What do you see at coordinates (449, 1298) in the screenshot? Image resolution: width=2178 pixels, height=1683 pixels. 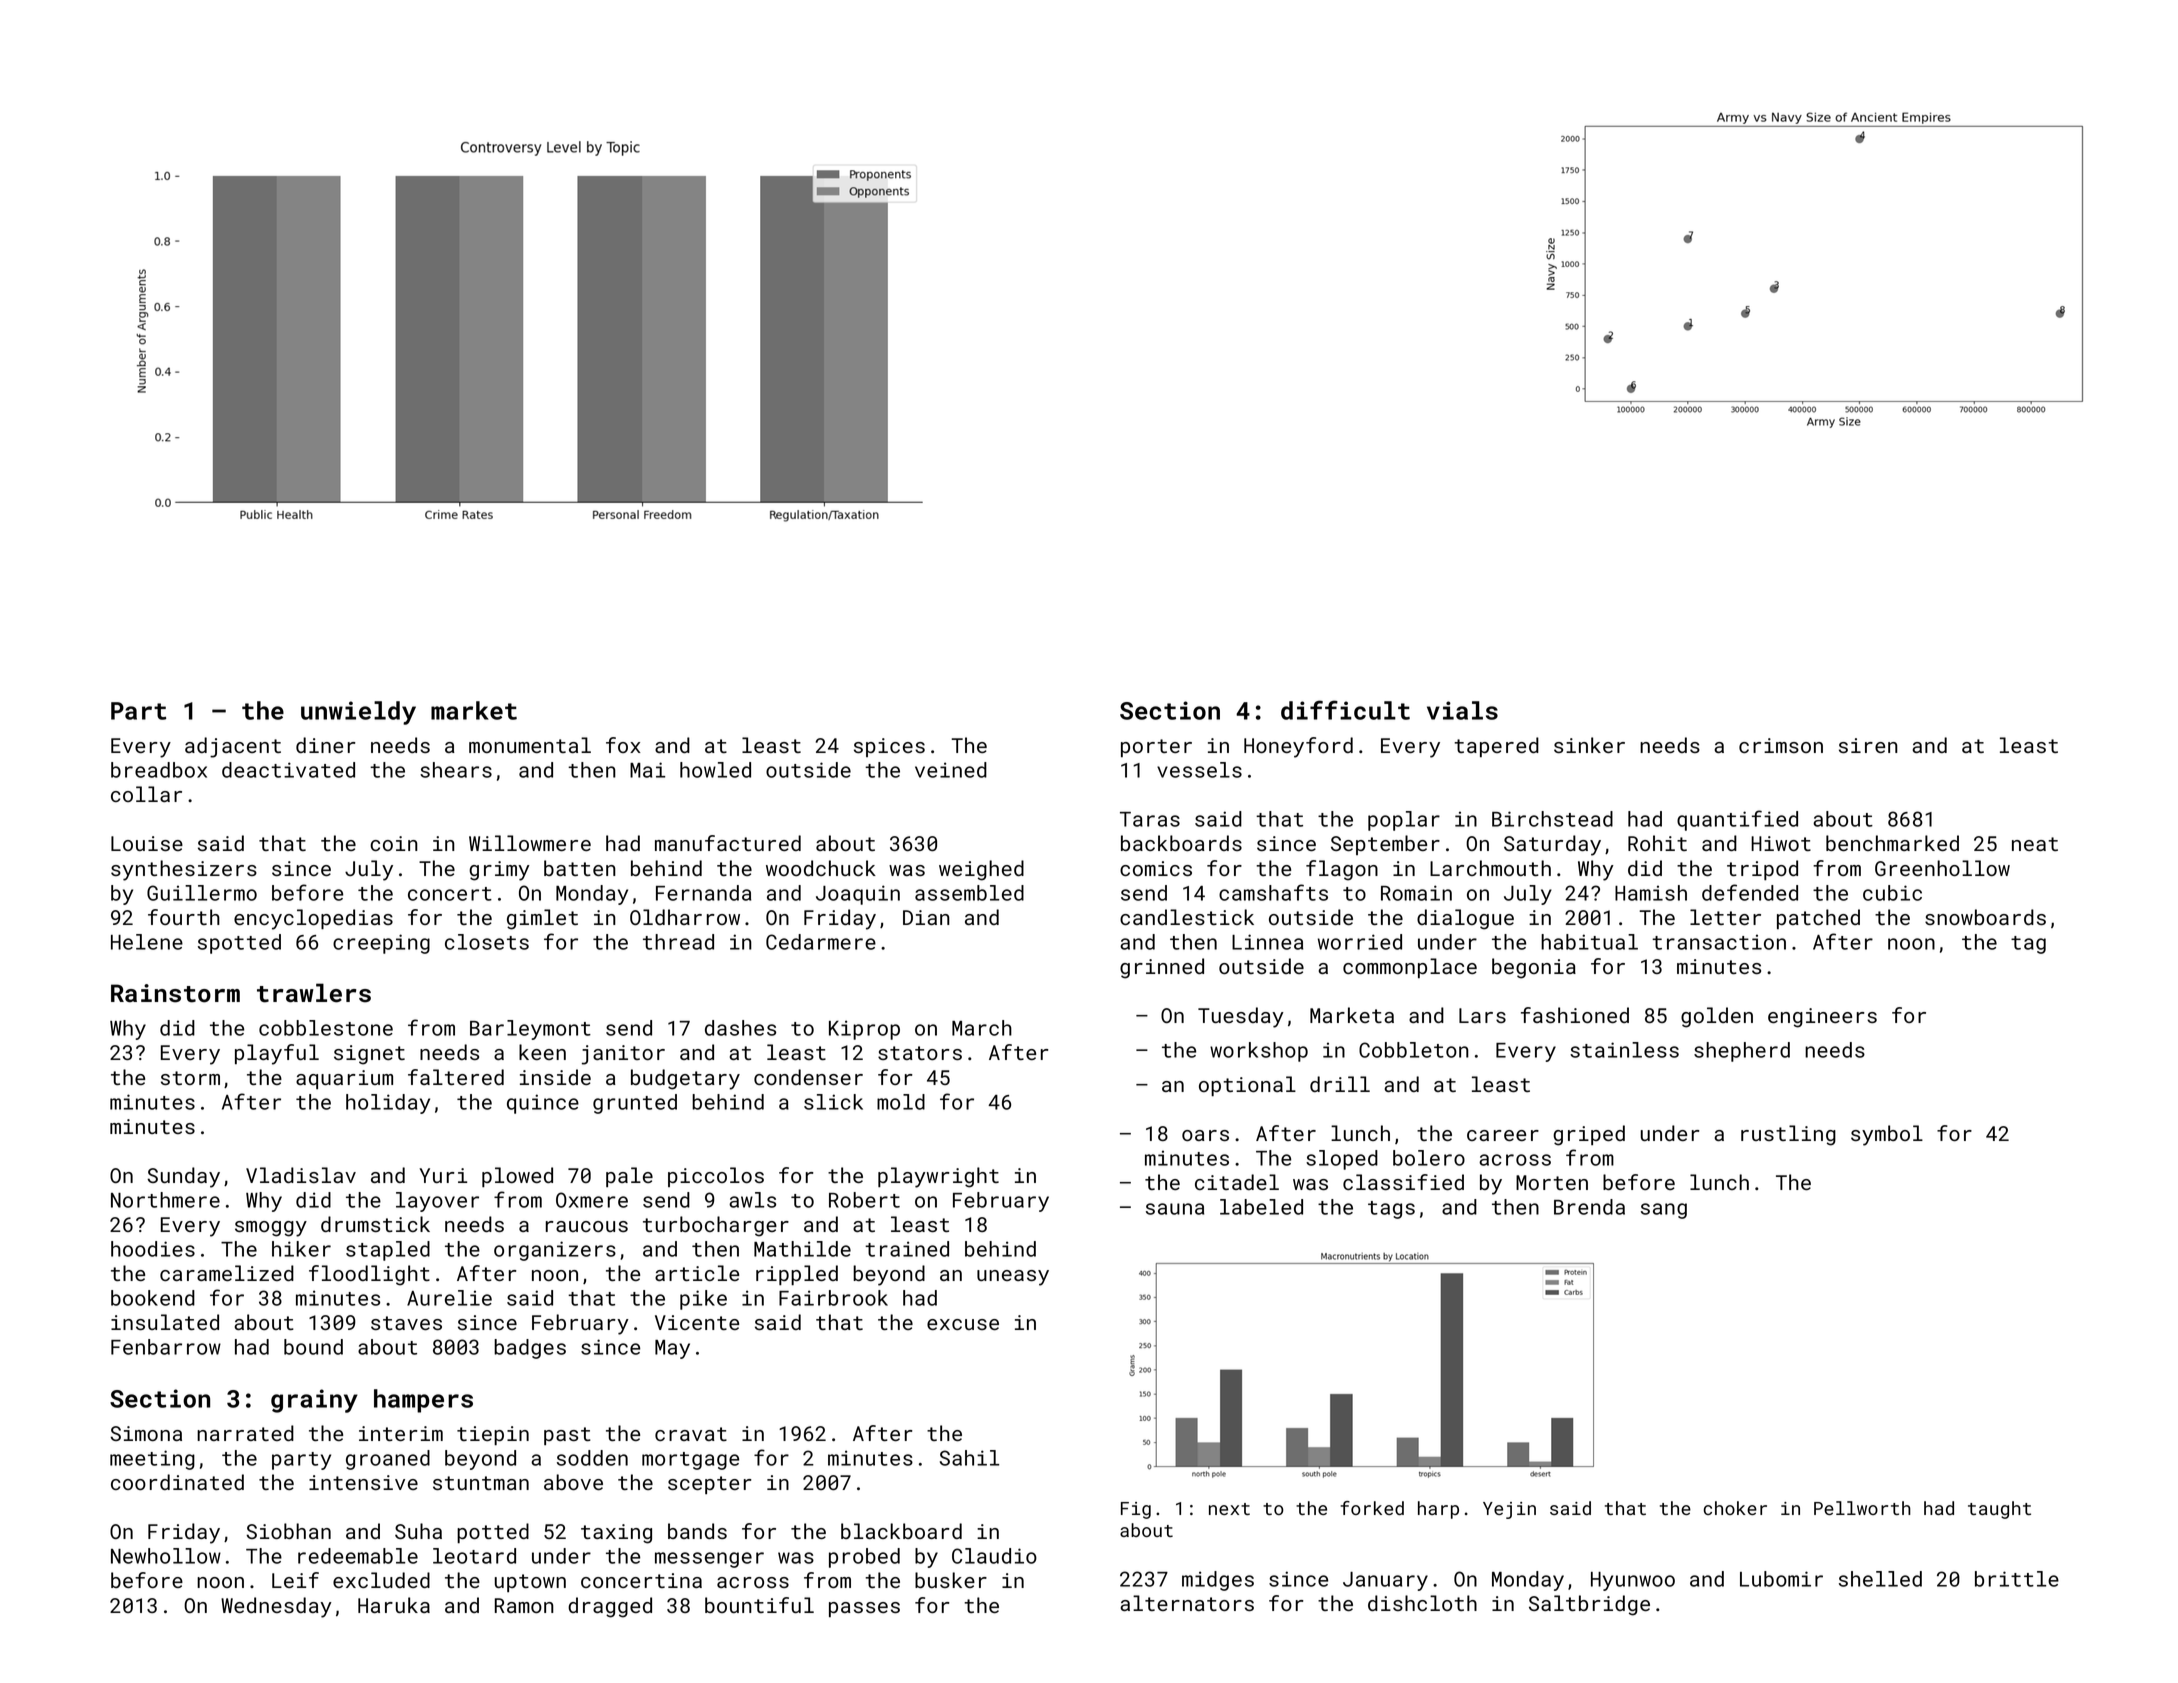 I see `Aurelie` at bounding box center [449, 1298].
